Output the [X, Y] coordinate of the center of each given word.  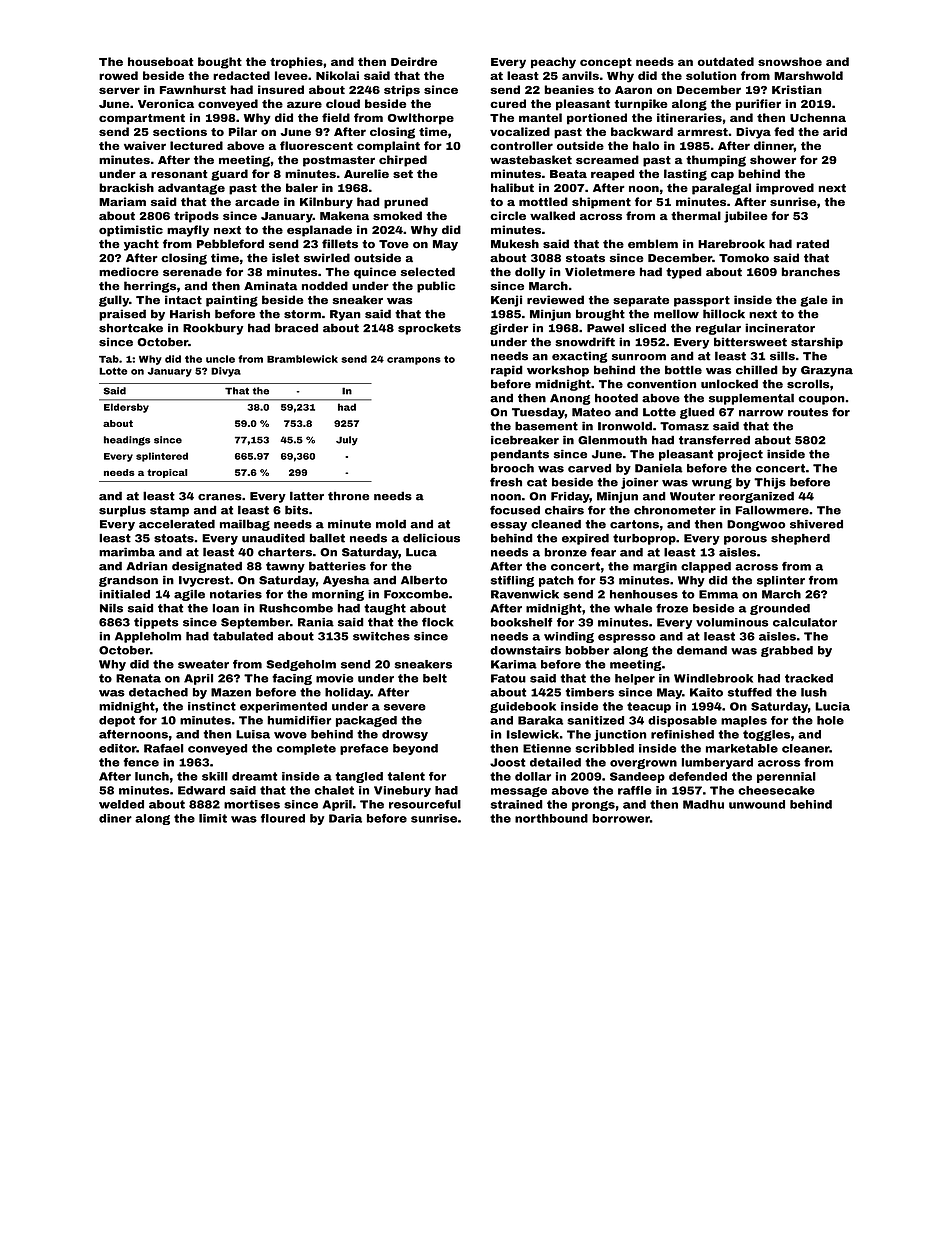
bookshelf [521, 622]
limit [213, 818]
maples [744, 721]
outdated [726, 61]
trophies [296, 63]
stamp [169, 511]
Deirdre [414, 61]
